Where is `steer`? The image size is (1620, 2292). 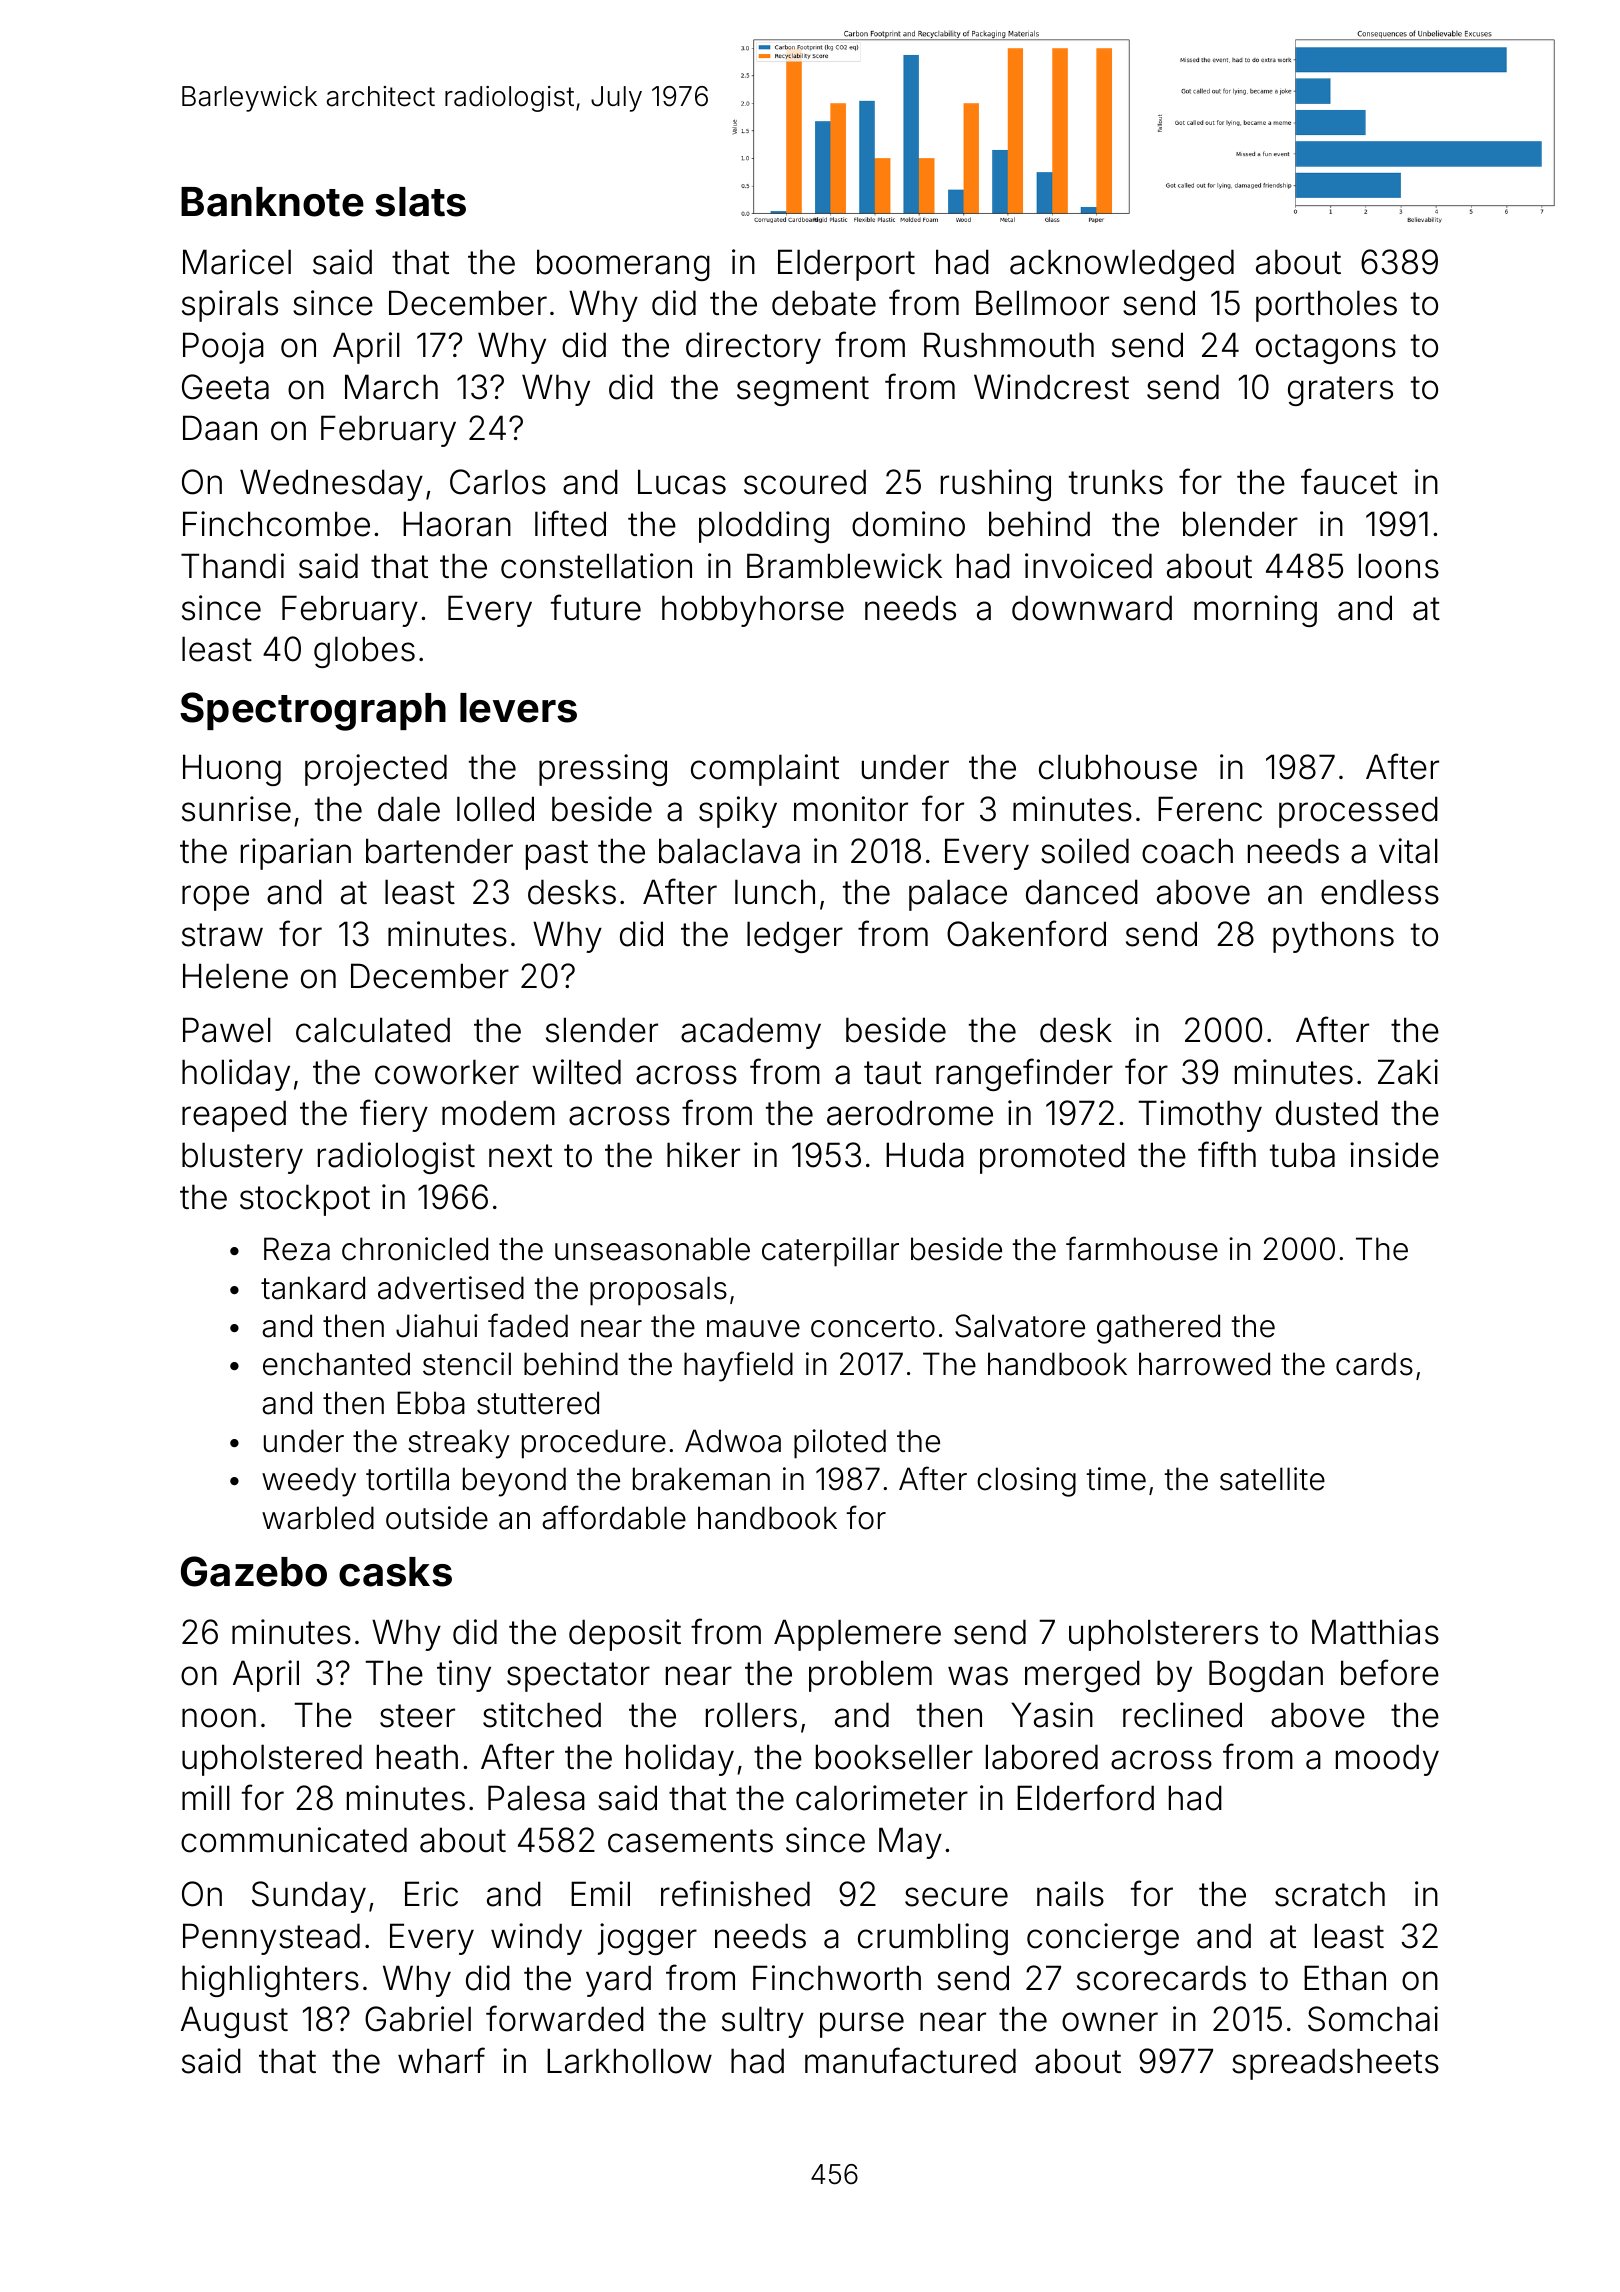 steer is located at coordinates (417, 1716).
